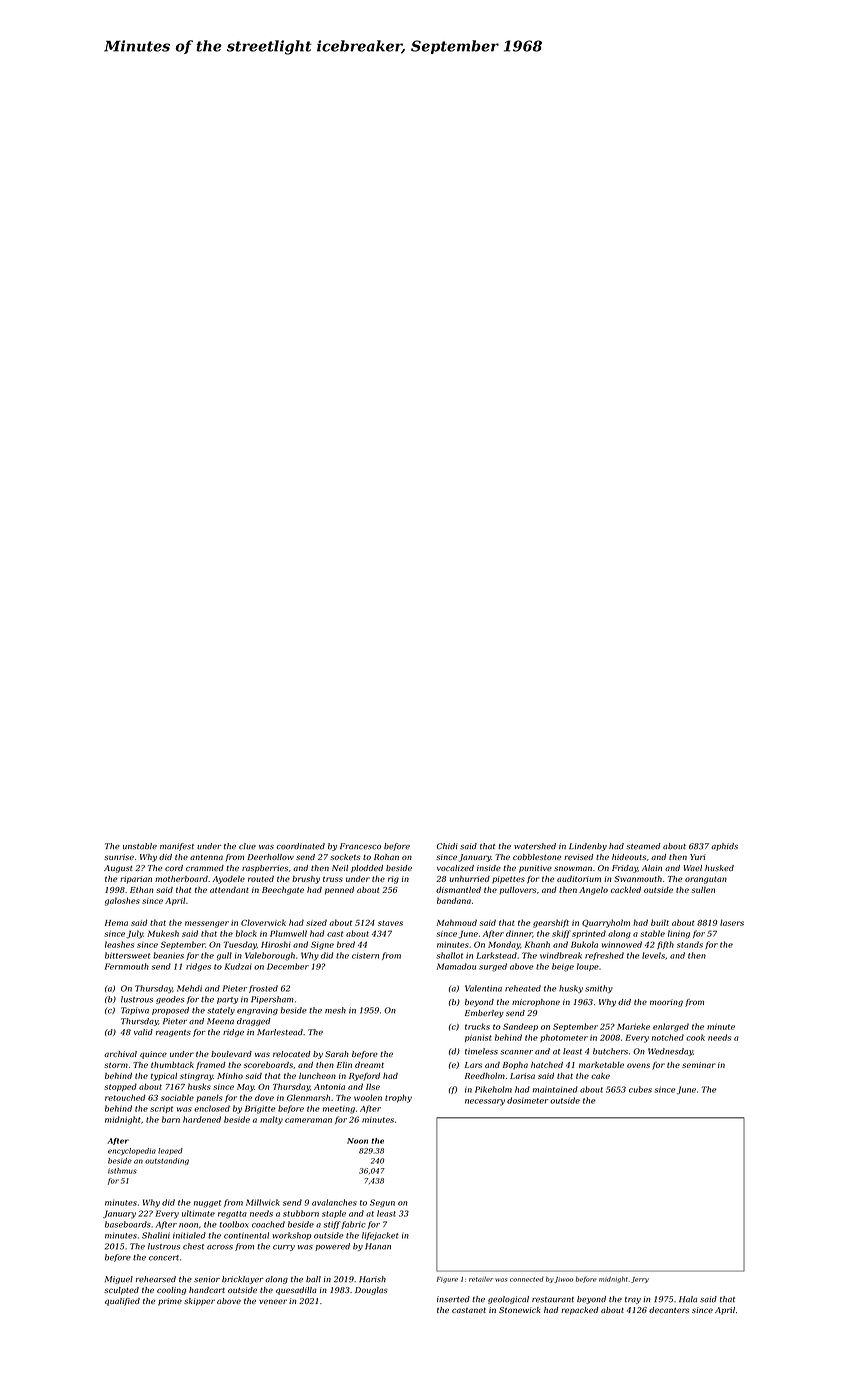  Describe the element at coordinates (243, 1280) in the screenshot. I see `bricklayer` at that location.
